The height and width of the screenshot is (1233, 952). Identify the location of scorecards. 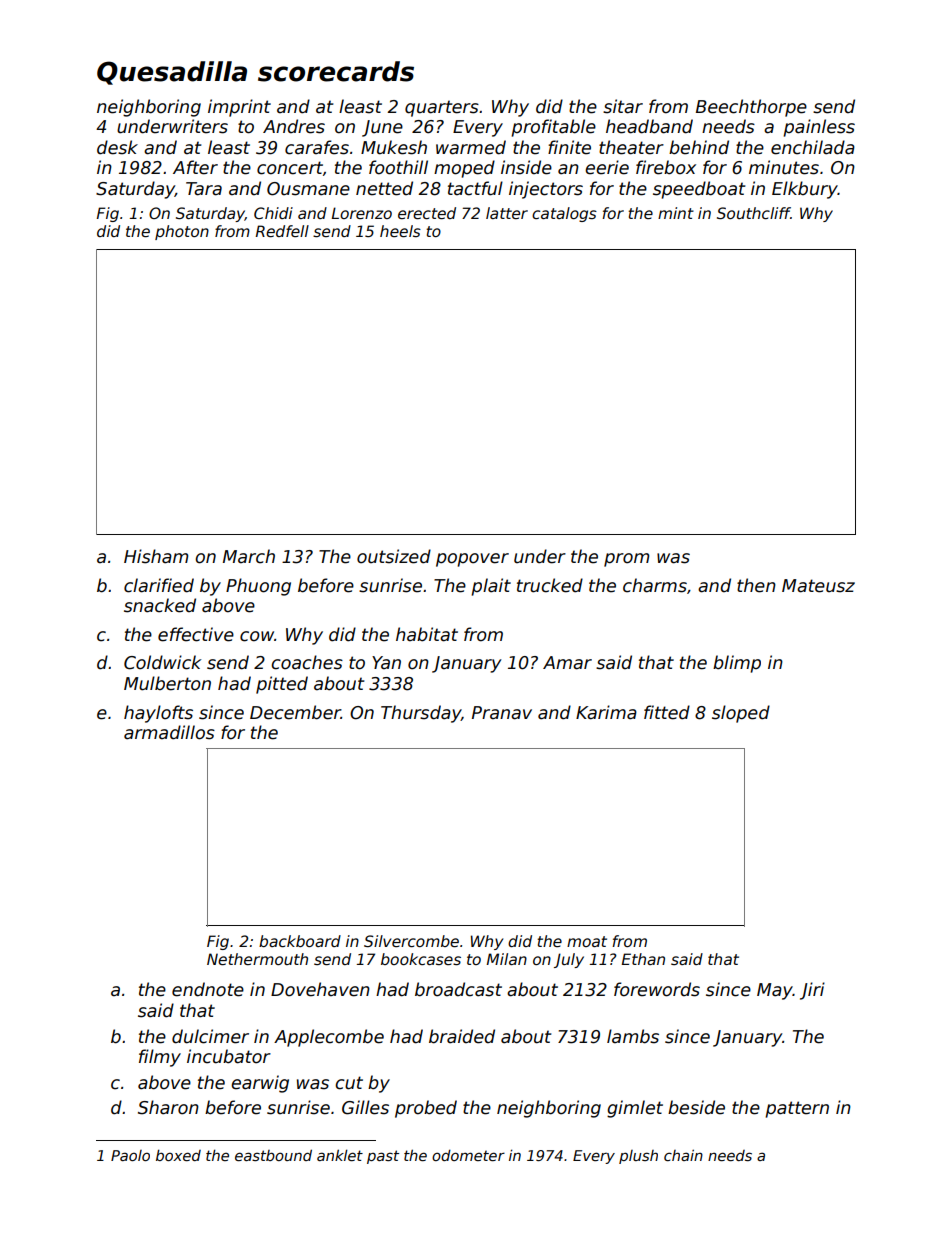
(336, 71).
